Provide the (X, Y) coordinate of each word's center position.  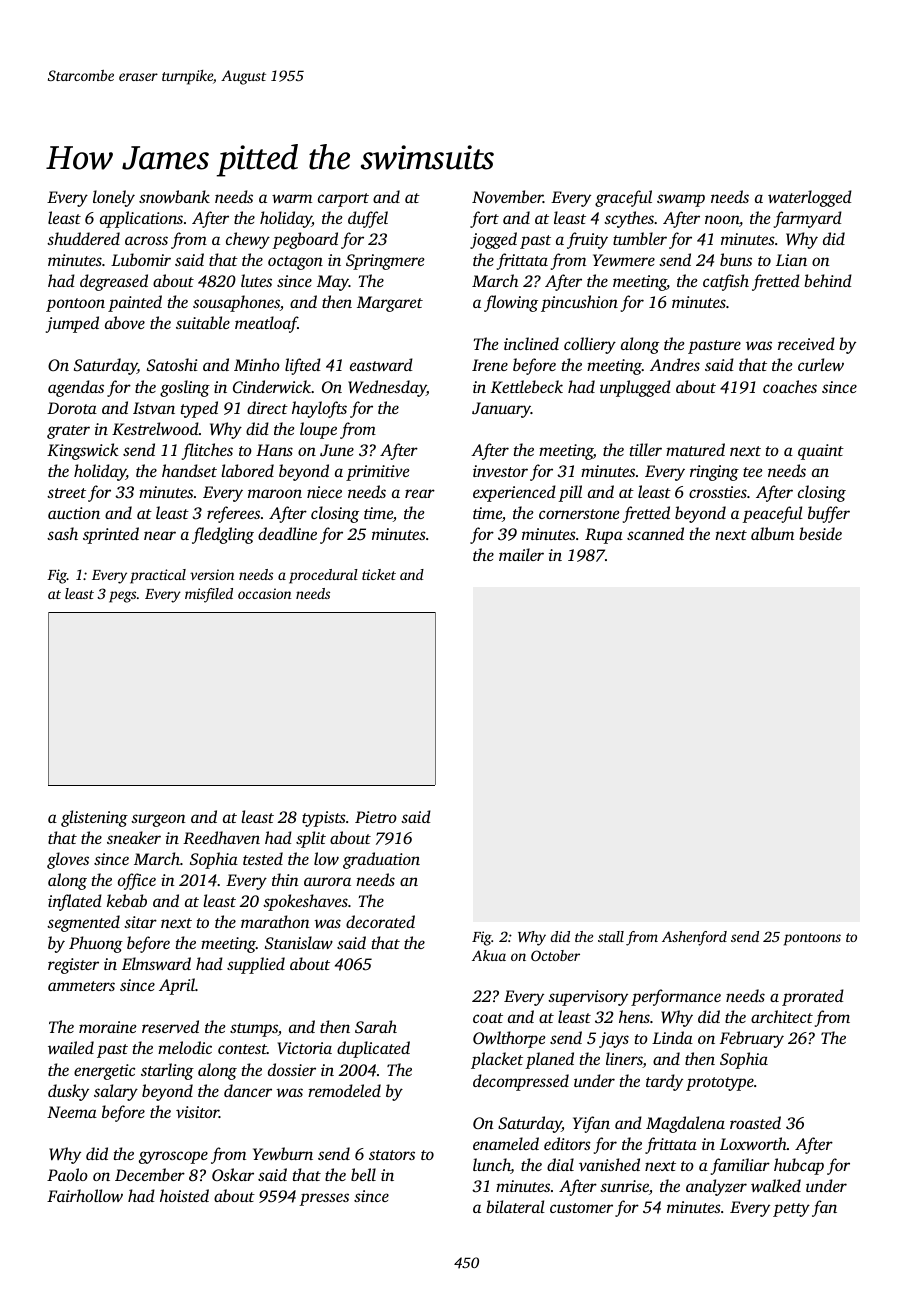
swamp (681, 200)
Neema (72, 1112)
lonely (114, 198)
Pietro (376, 817)
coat (488, 1018)
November (507, 196)
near (160, 535)
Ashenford (694, 938)
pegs (122, 597)
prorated (813, 997)
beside (820, 533)
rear (420, 493)
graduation (381, 860)
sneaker (134, 837)
